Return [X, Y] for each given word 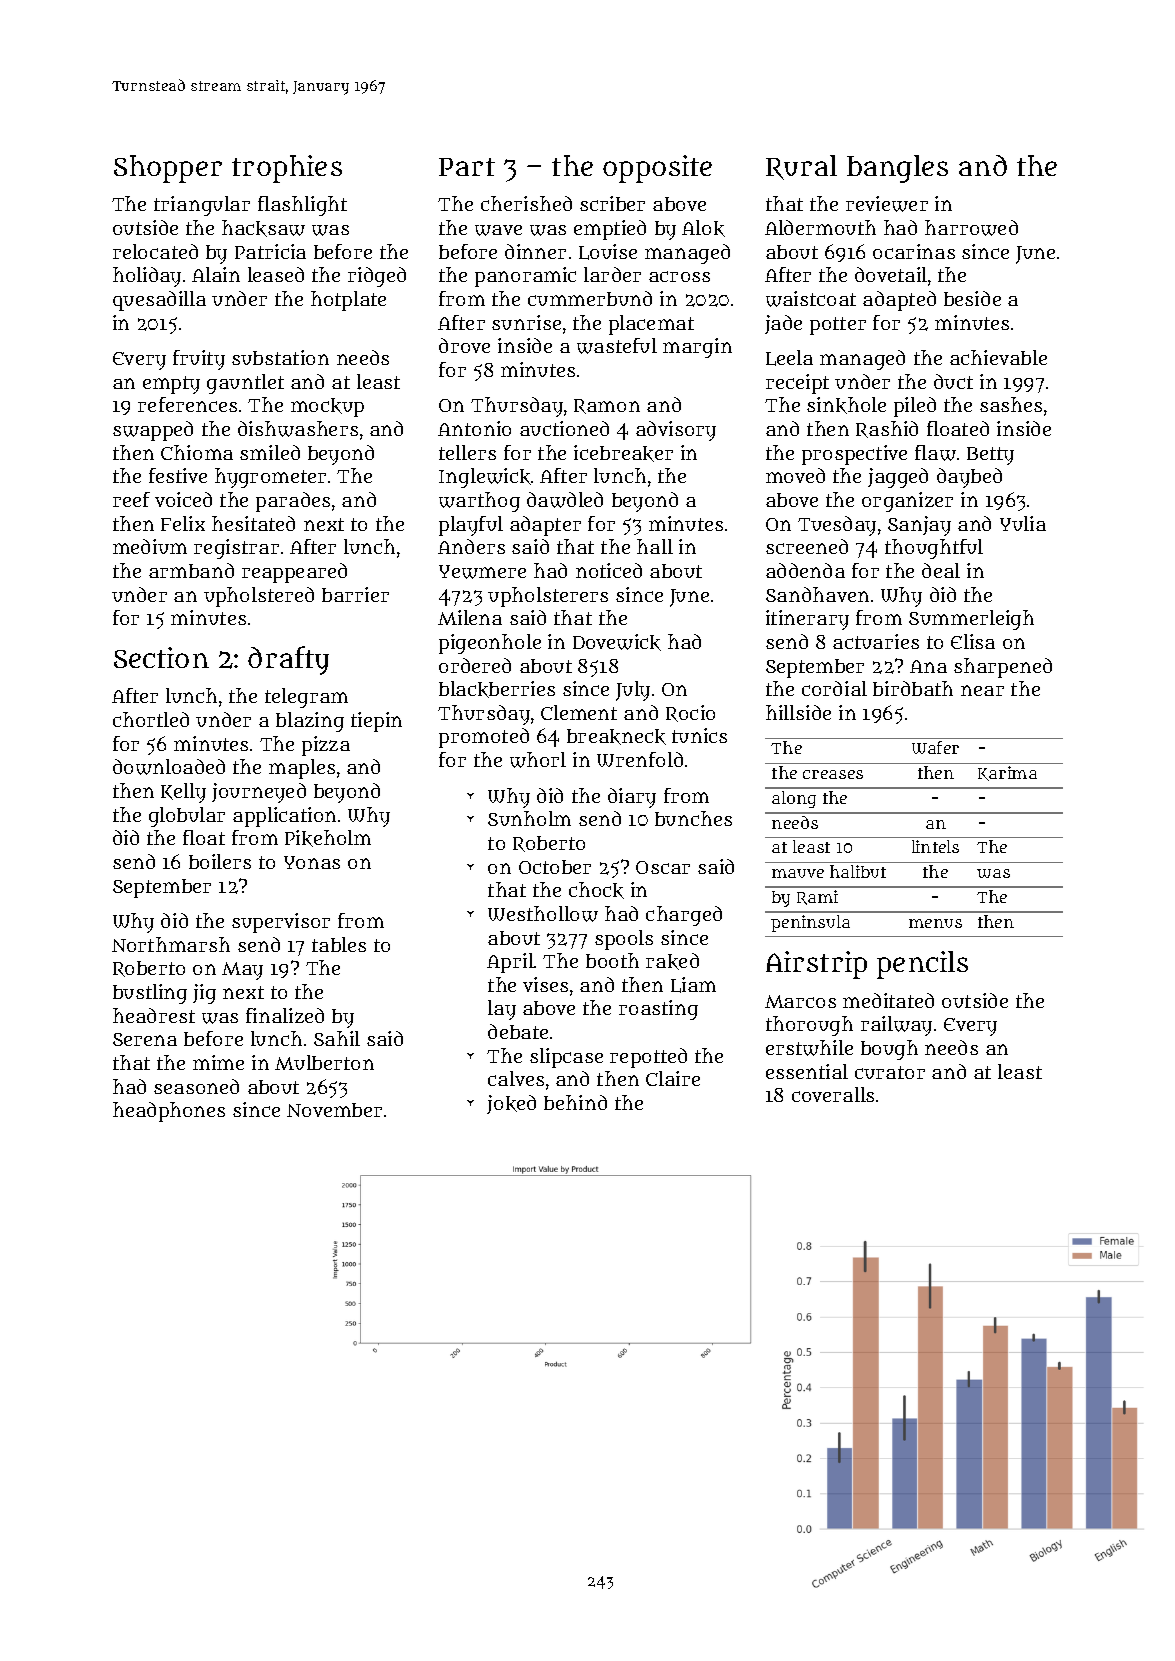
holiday [147, 277]
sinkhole [846, 405]
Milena [470, 617]
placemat [651, 325]
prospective [854, 455]
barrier [355, 594]
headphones [169, 1112]
